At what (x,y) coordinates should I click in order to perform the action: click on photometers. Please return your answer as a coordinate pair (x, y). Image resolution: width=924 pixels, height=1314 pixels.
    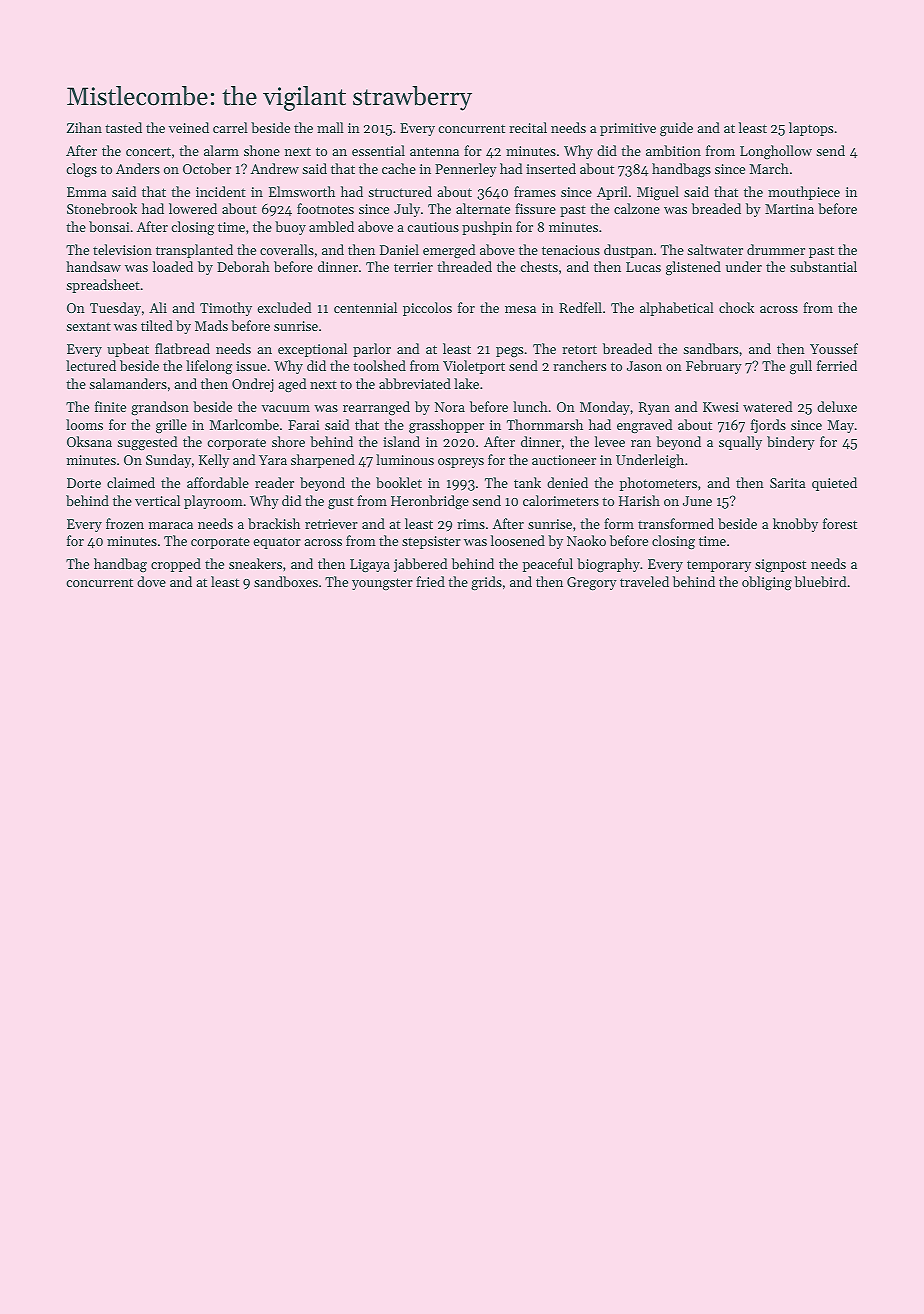
    Looking at the image, I should click on (658, 484).
